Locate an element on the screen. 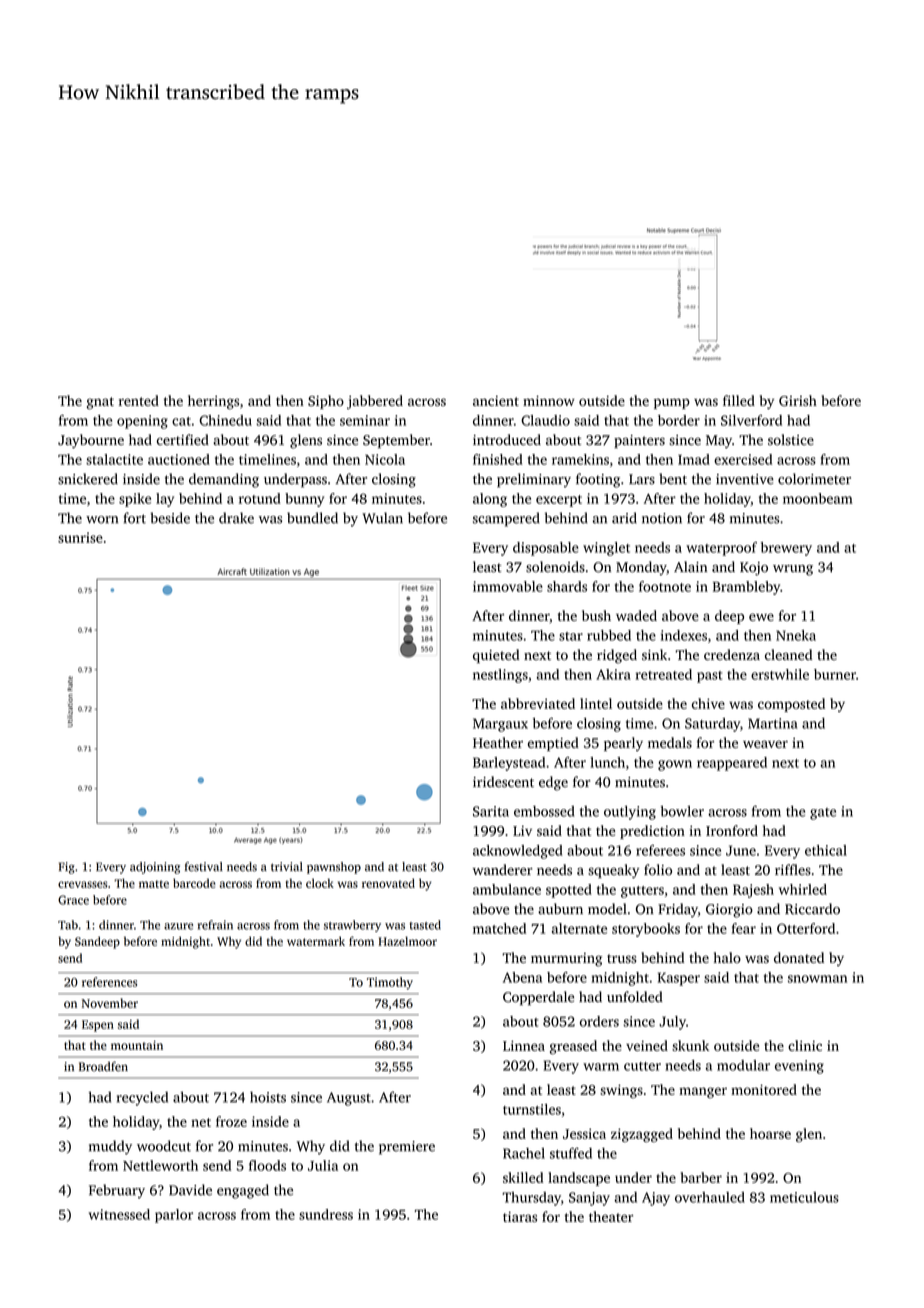 The width and height of the screenshot is (924, 1308). folio is located at coordinates (658, 869).
